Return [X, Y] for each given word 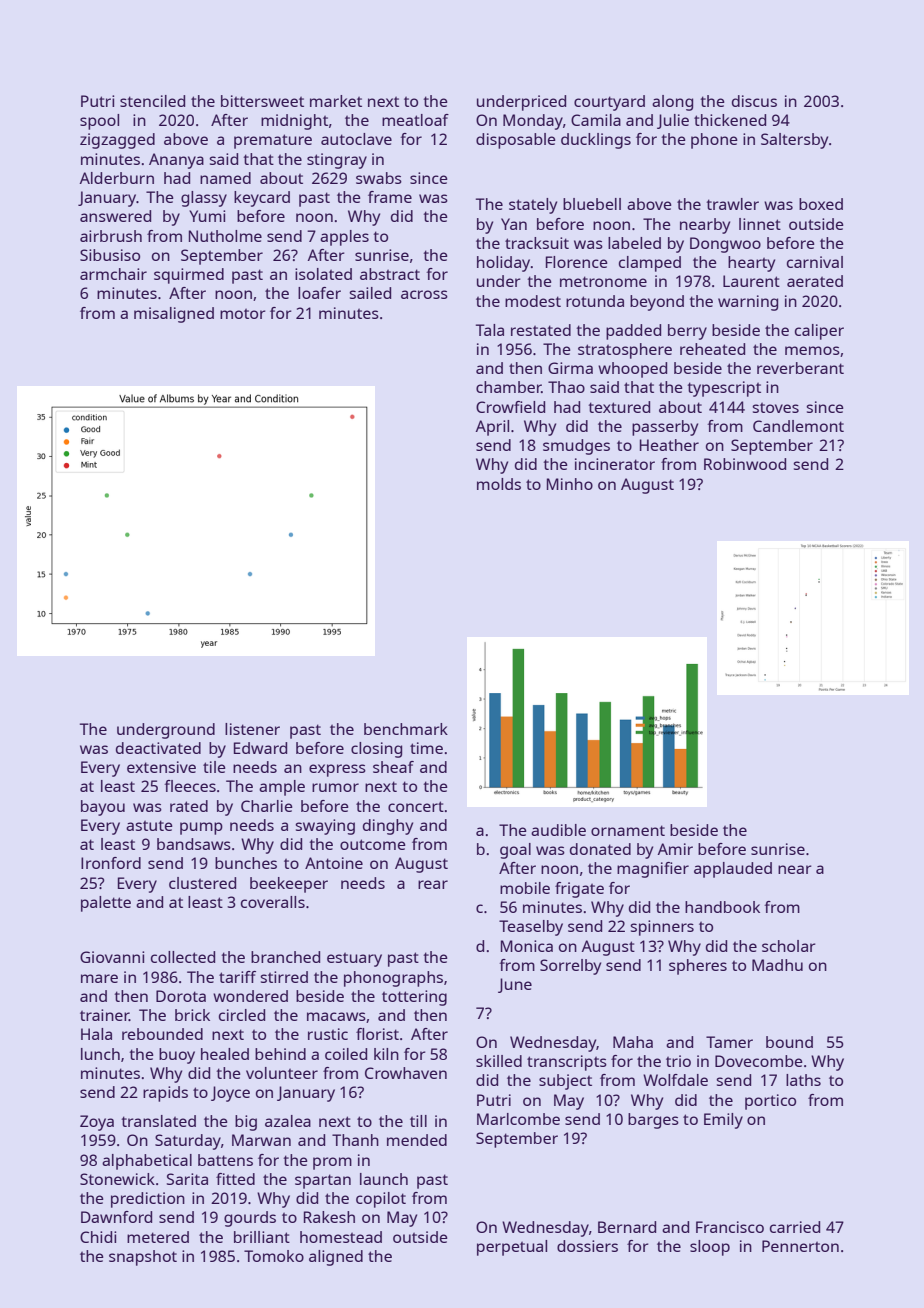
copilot [381, 1200]
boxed [821, 204]
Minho [570, 484]
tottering [414, 998]
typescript [724, 389]
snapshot [143, 1258]
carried [795, 1227]
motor [243, 314]
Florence [577, 262]
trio [678, 1061]
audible [558, 830]
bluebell [592, 204]
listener [252, 729]
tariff [237, 977]
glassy [204, 199]
